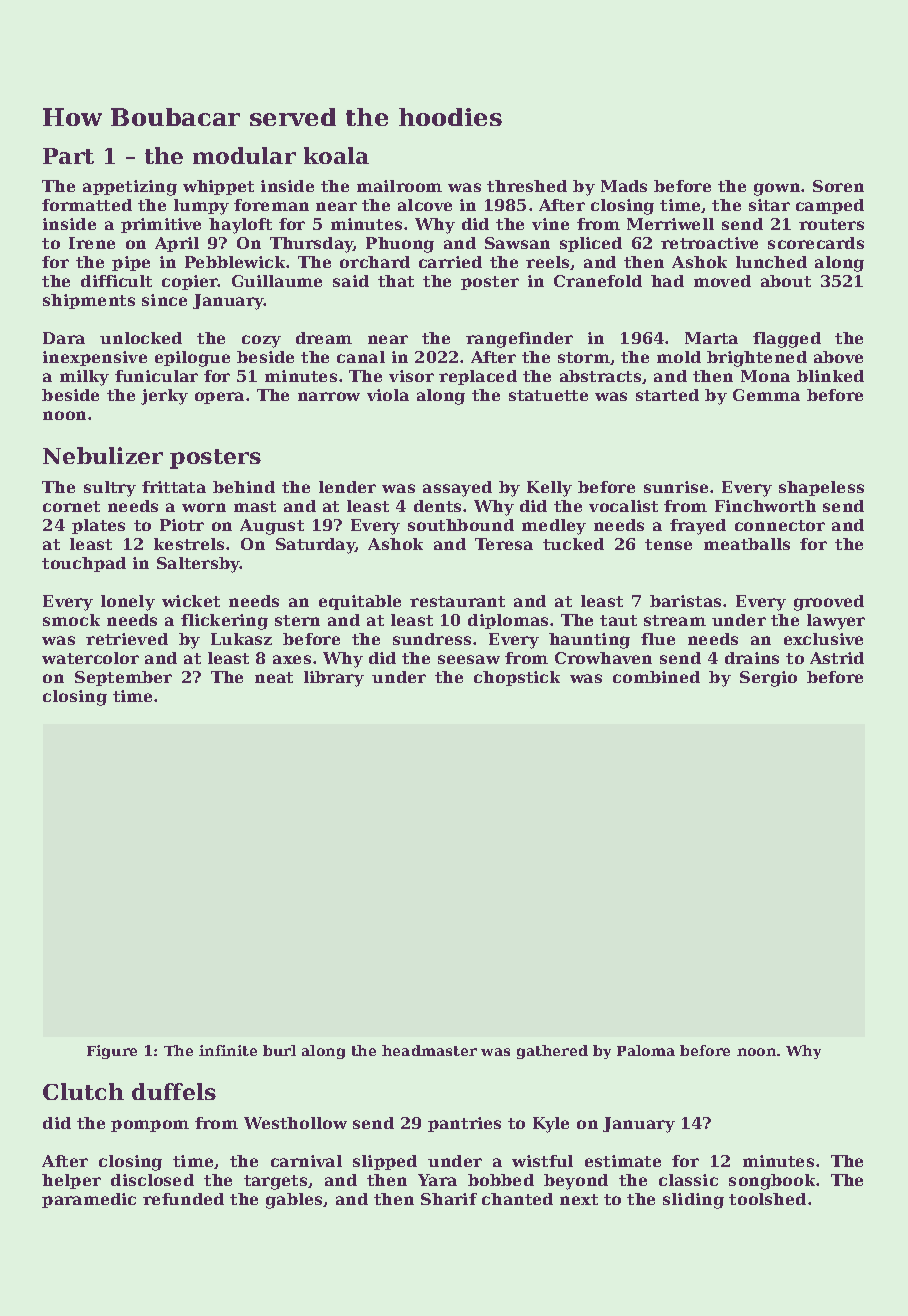 The image size is (908, 1316). What do you see at coordinates (517, 243) in the image?
I see `Sawsan` at bounding box center [517, 243].
